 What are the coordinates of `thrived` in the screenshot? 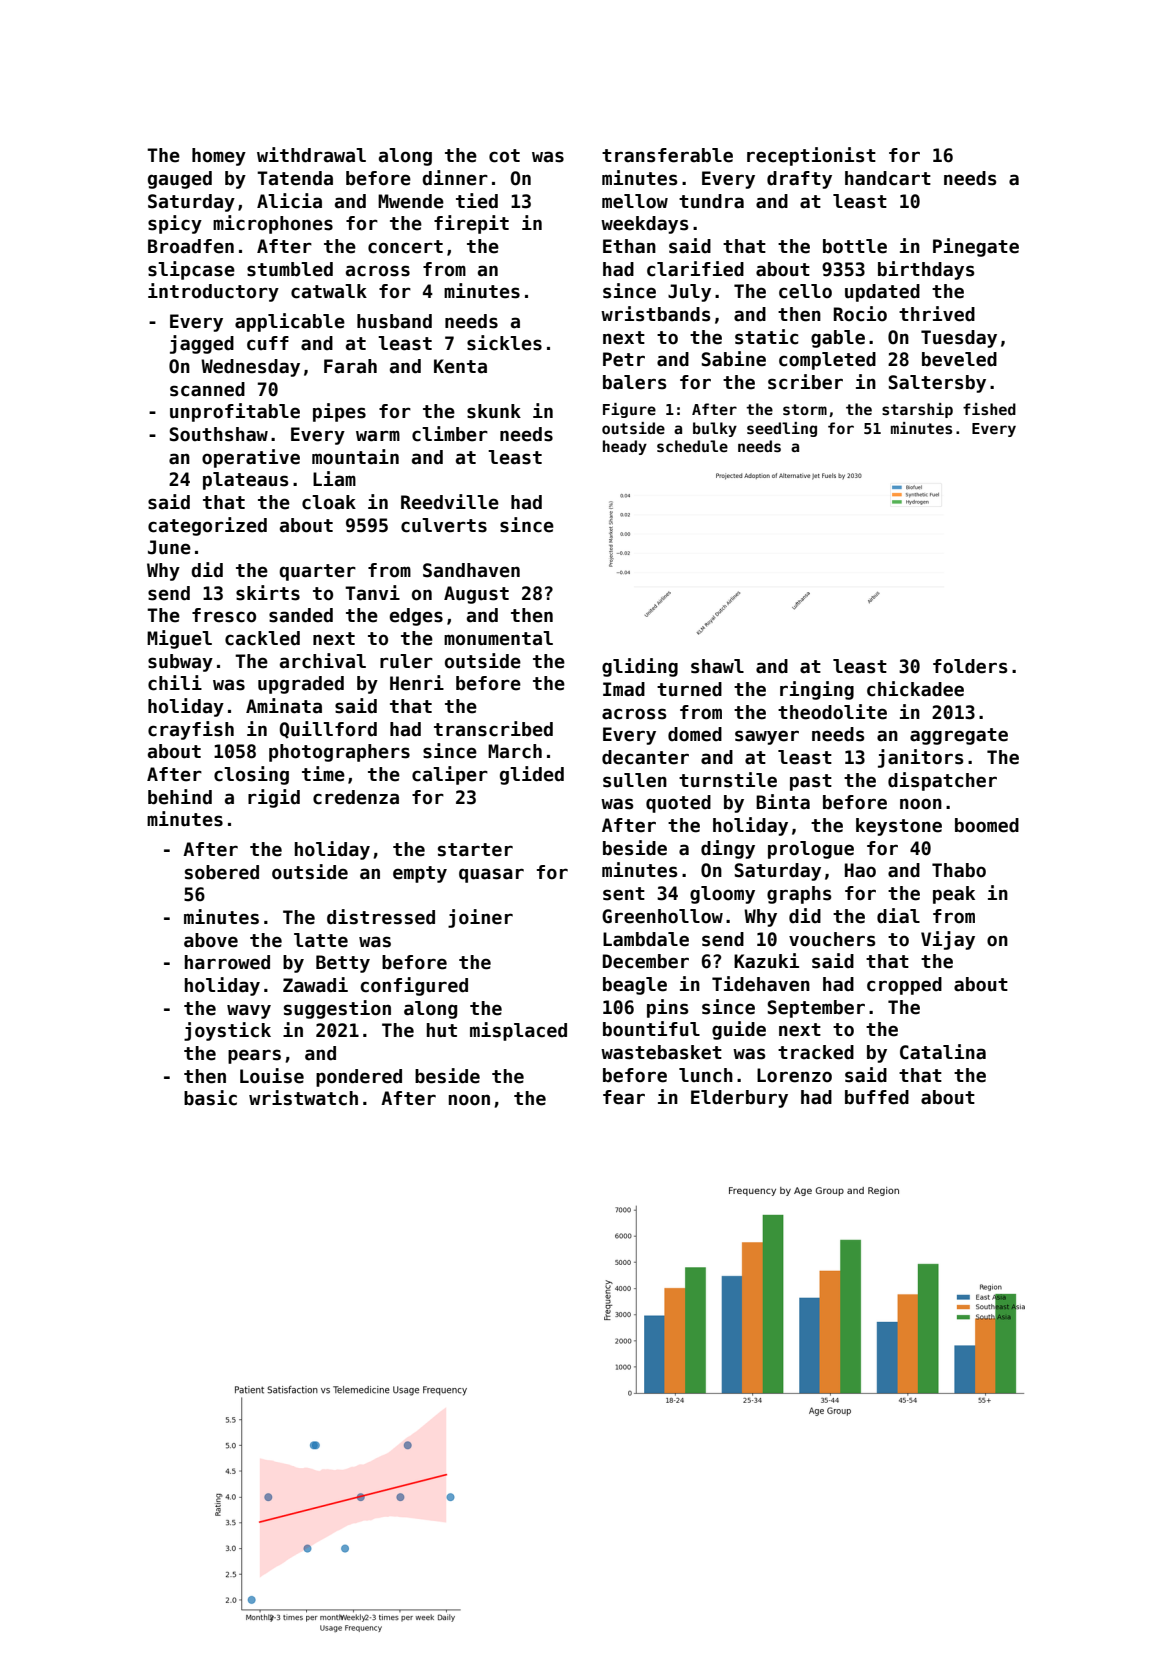 It's located at (937, 314).
